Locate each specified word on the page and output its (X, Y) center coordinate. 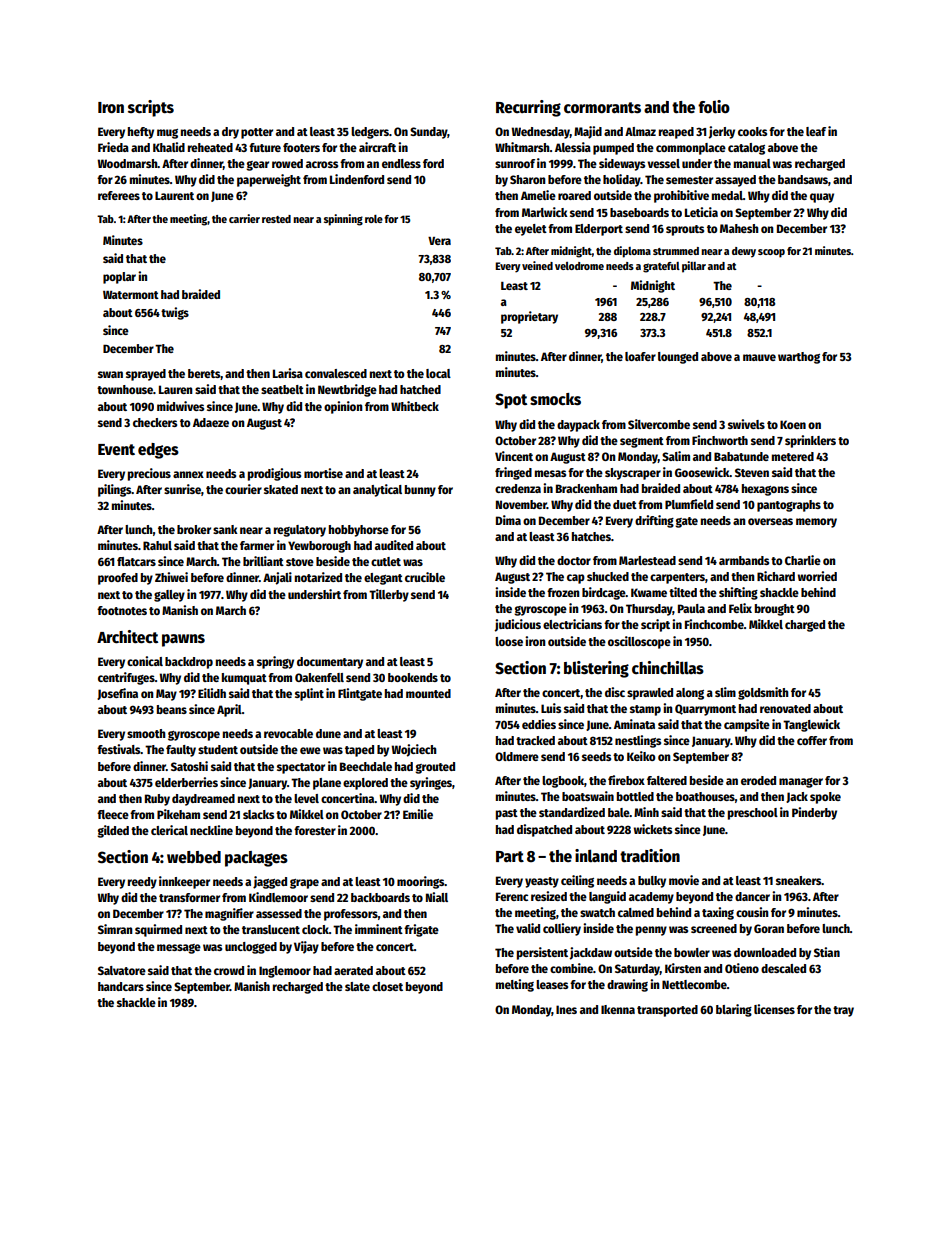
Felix (740, 608)
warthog (799, 358)
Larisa (288, 373)
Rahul (157, 545)
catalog (746, 149)
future (265, 147)
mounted (428, 693)
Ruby (157, 800)
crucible (425, 577)
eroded (758, 780)
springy (275, 662)
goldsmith (763, 693)
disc (615, 692)
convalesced (336, 373)
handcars (121, 986)
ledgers (370, 133)
